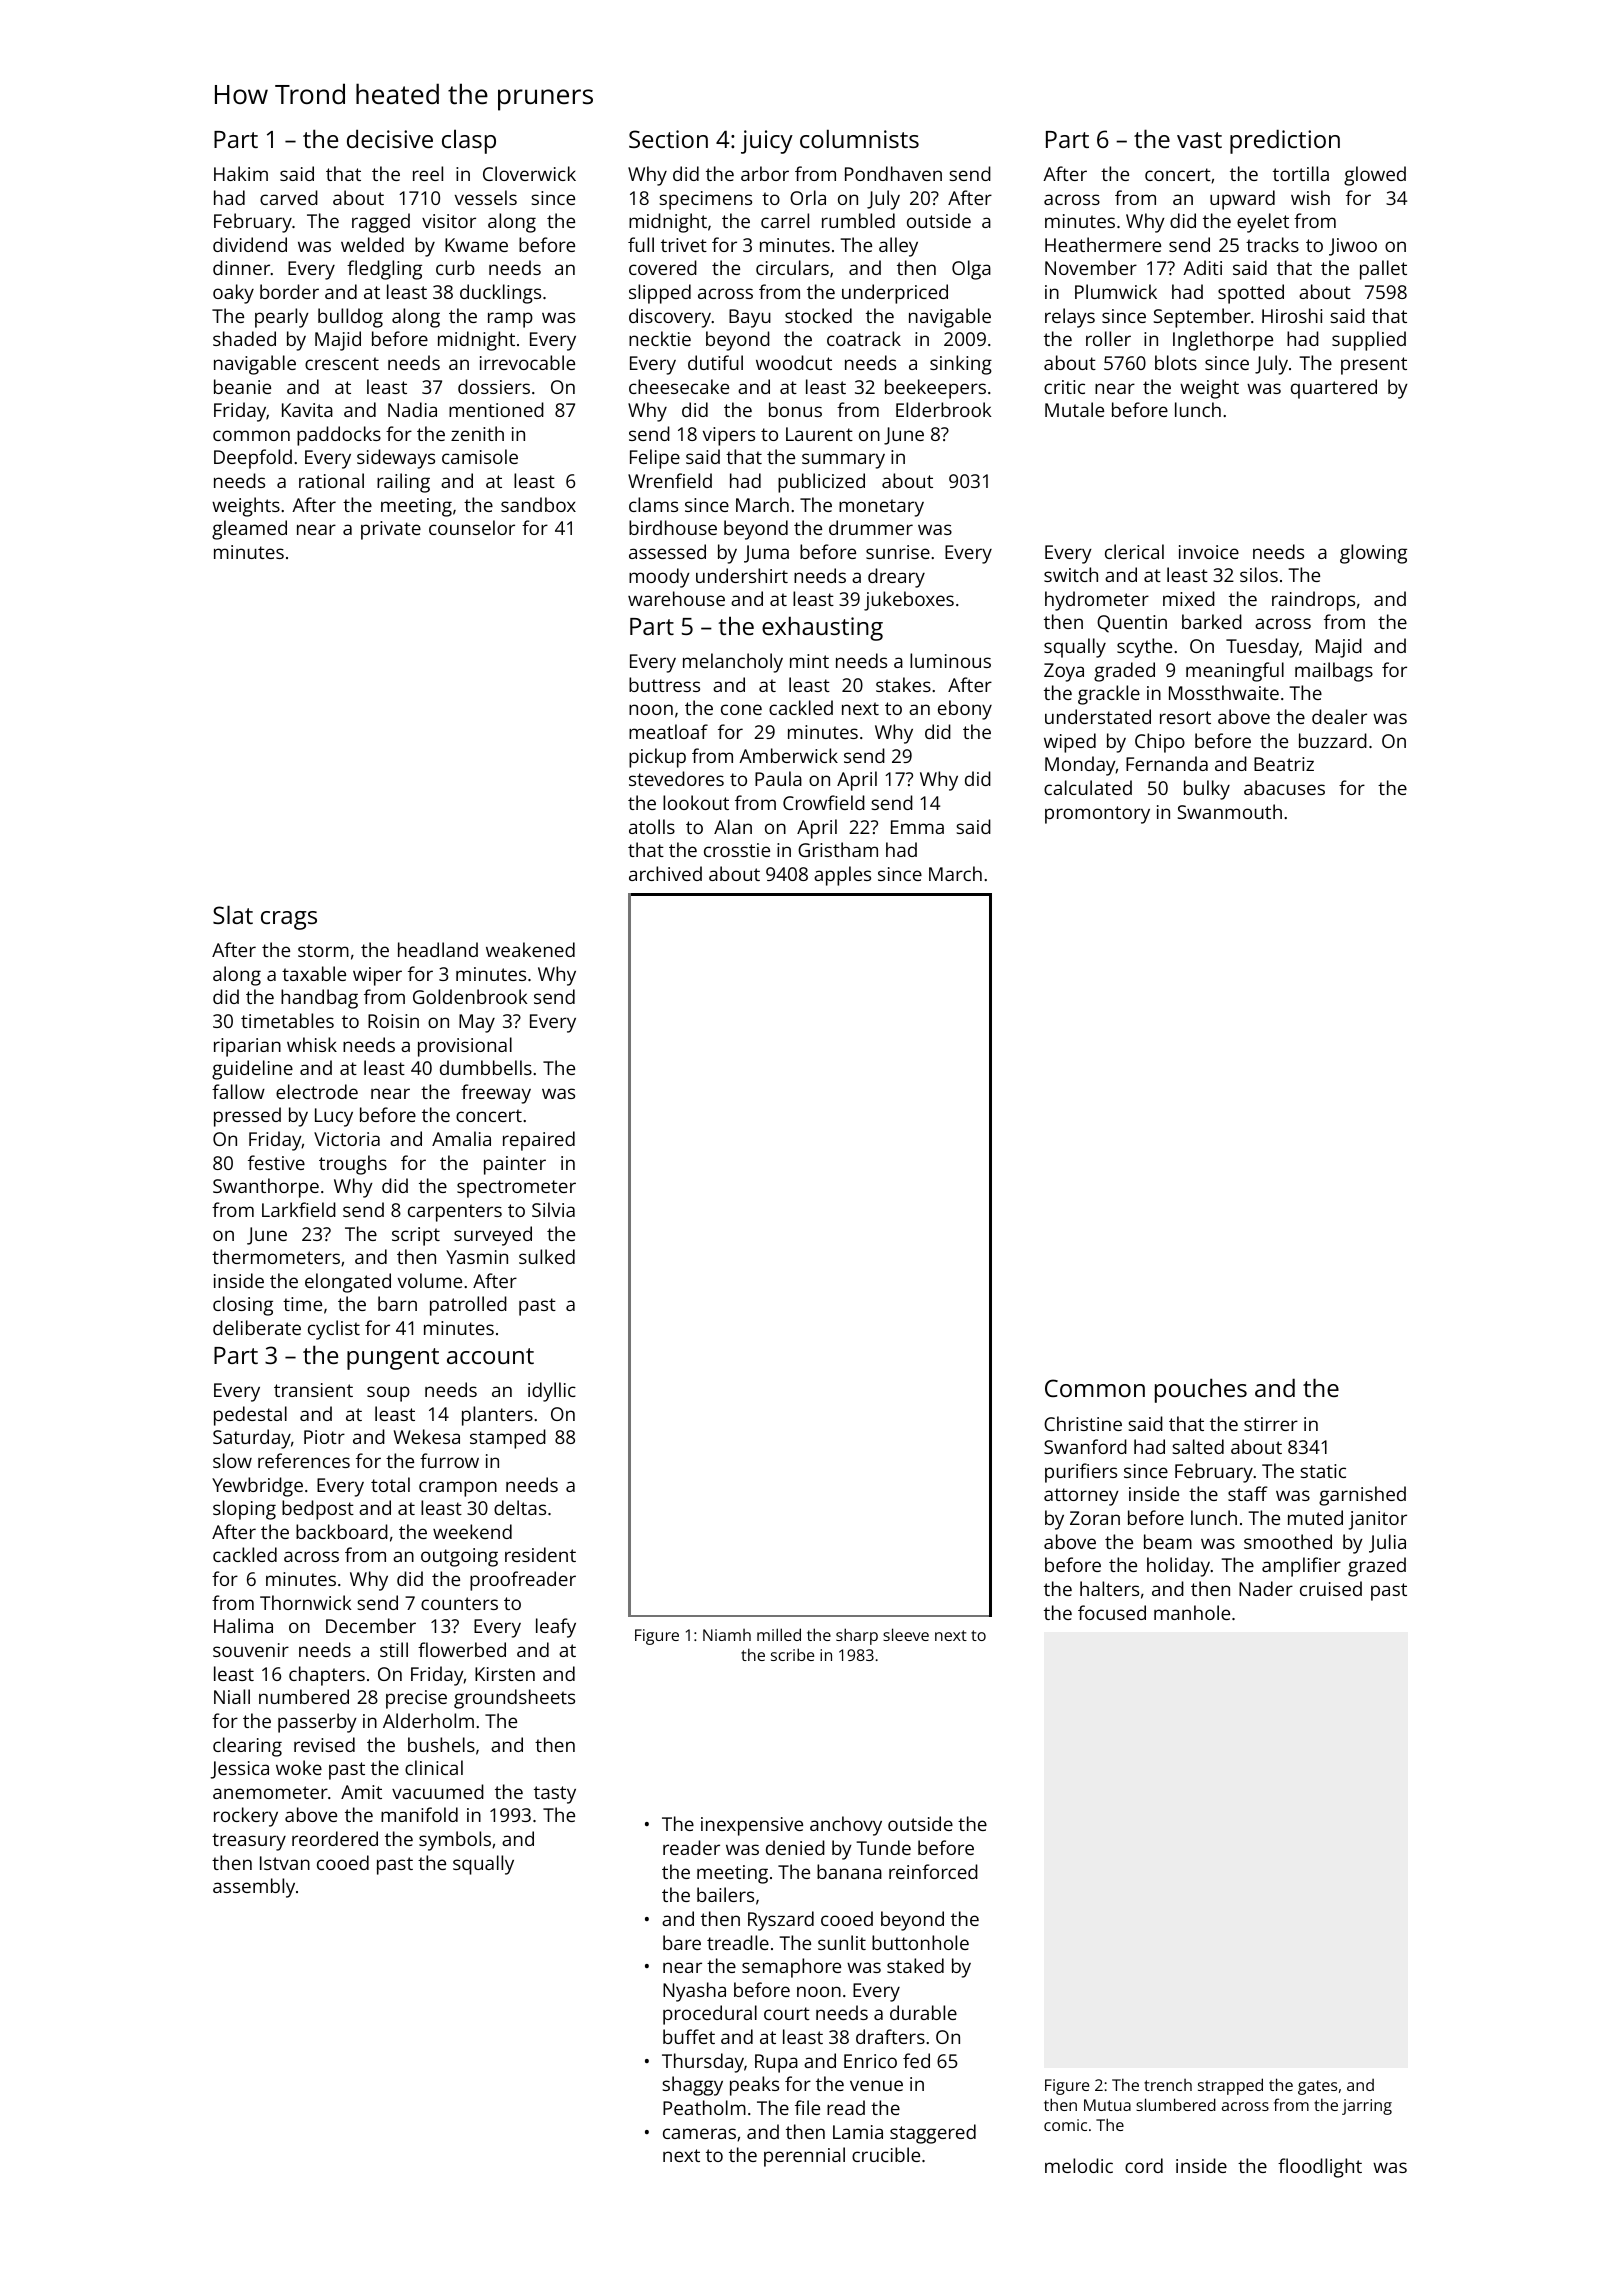 This screenshot has width=1620, height=2292. I want to click on Slat, so click(233, 914).
